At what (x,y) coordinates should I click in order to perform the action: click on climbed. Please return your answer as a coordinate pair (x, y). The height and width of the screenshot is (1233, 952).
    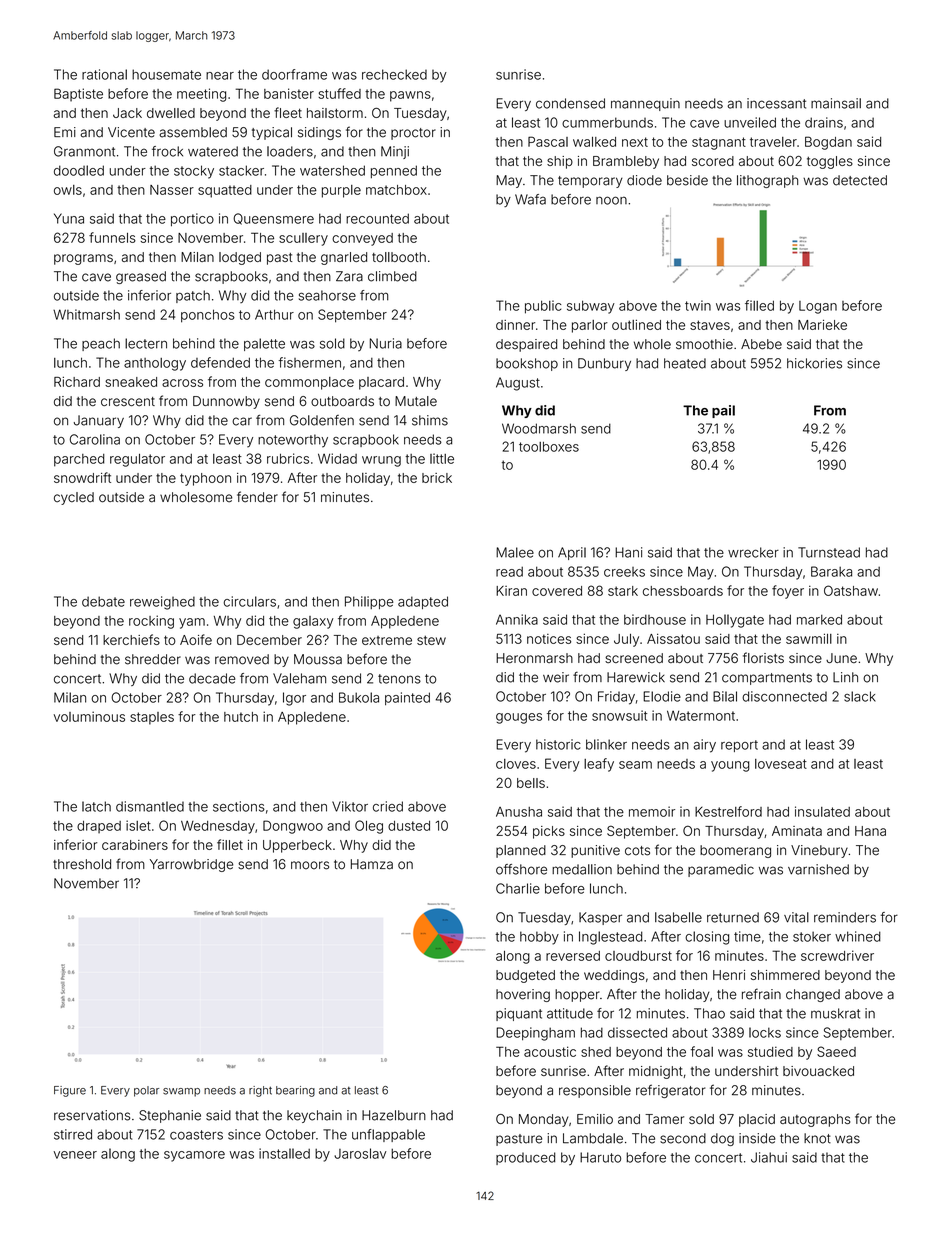
    Looking at the image, I should click on (392, 276).
